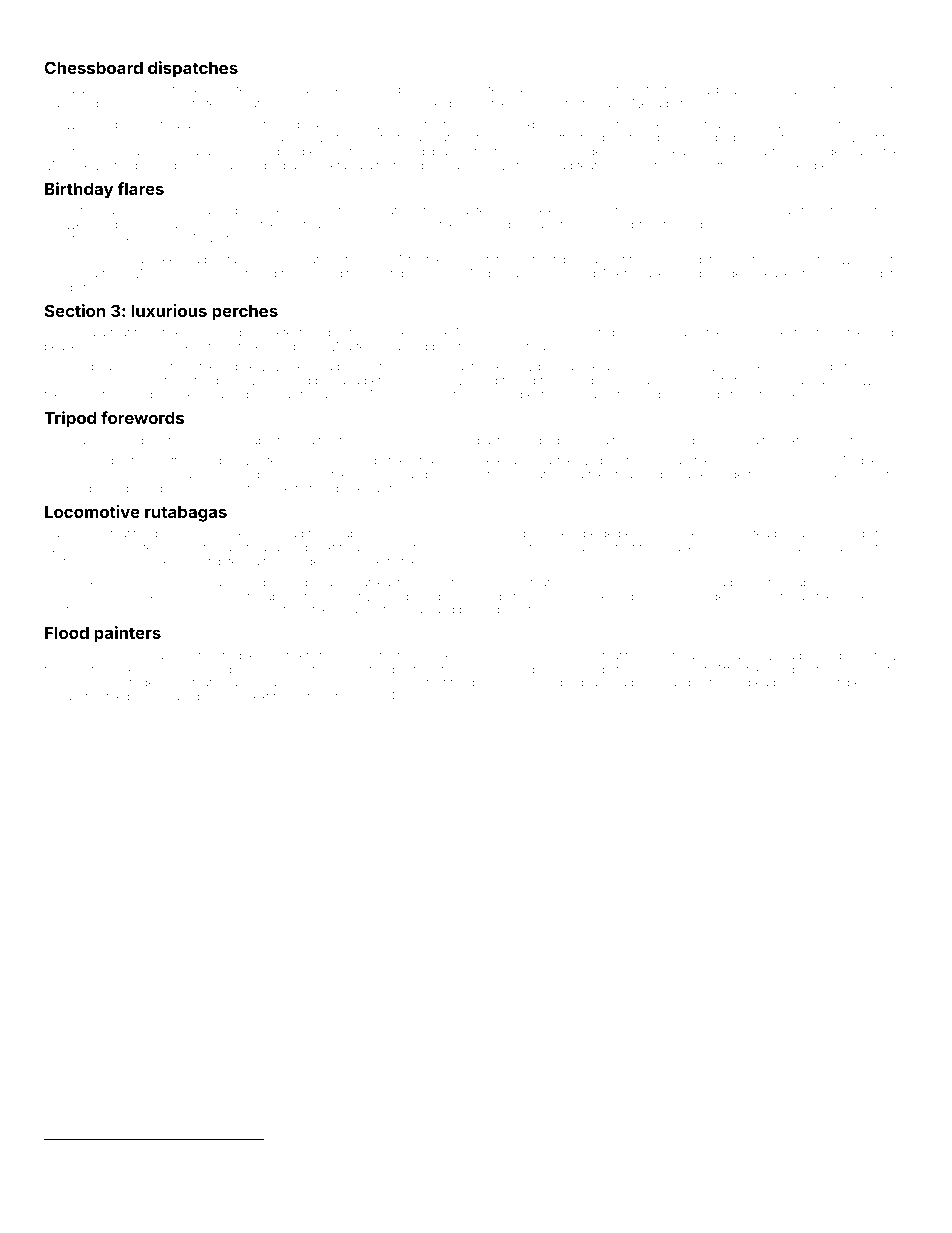  I want to click on Martina, so click(159, 124).
